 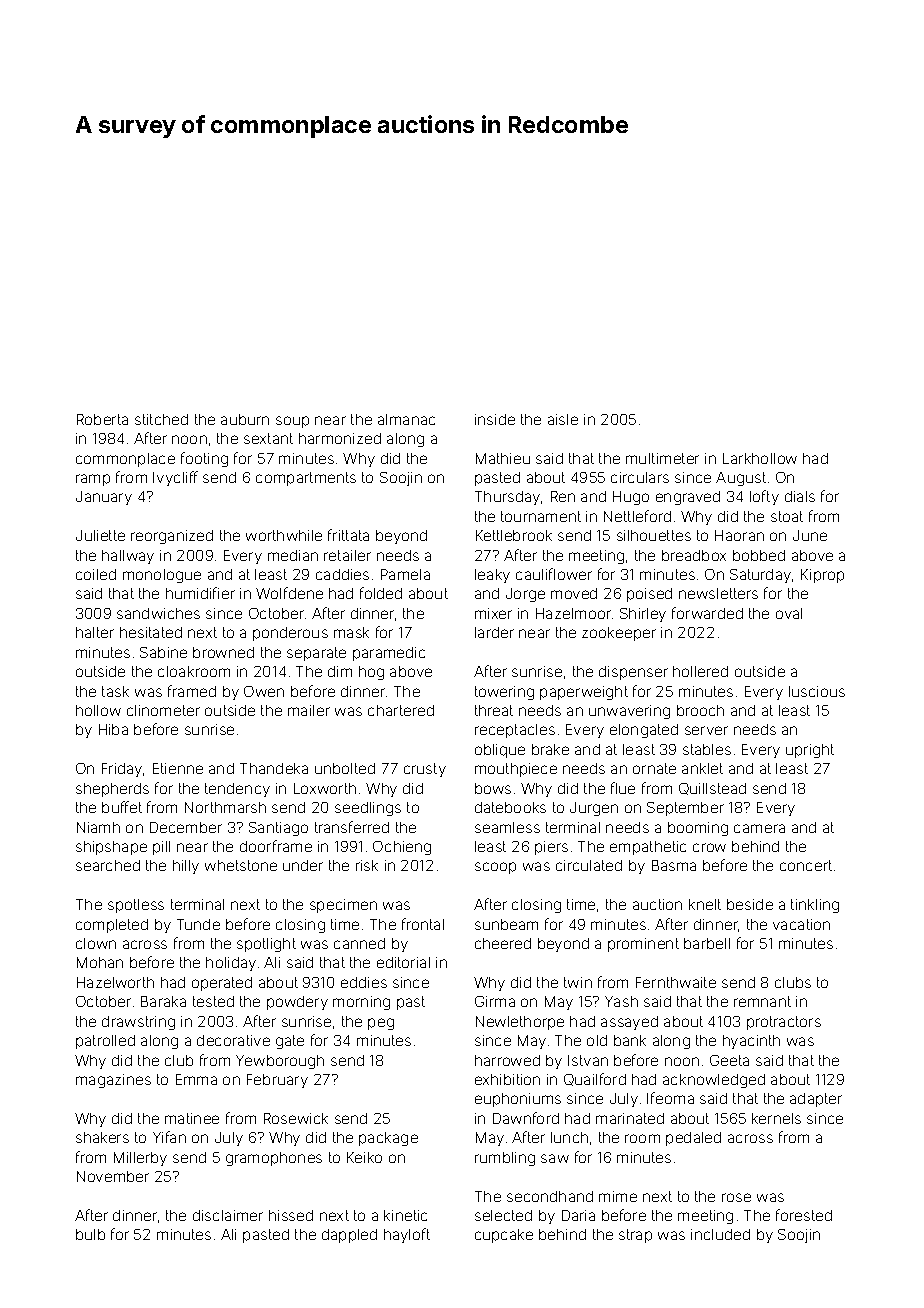 I want to click on kernels, so click(x=776, y=1118).
